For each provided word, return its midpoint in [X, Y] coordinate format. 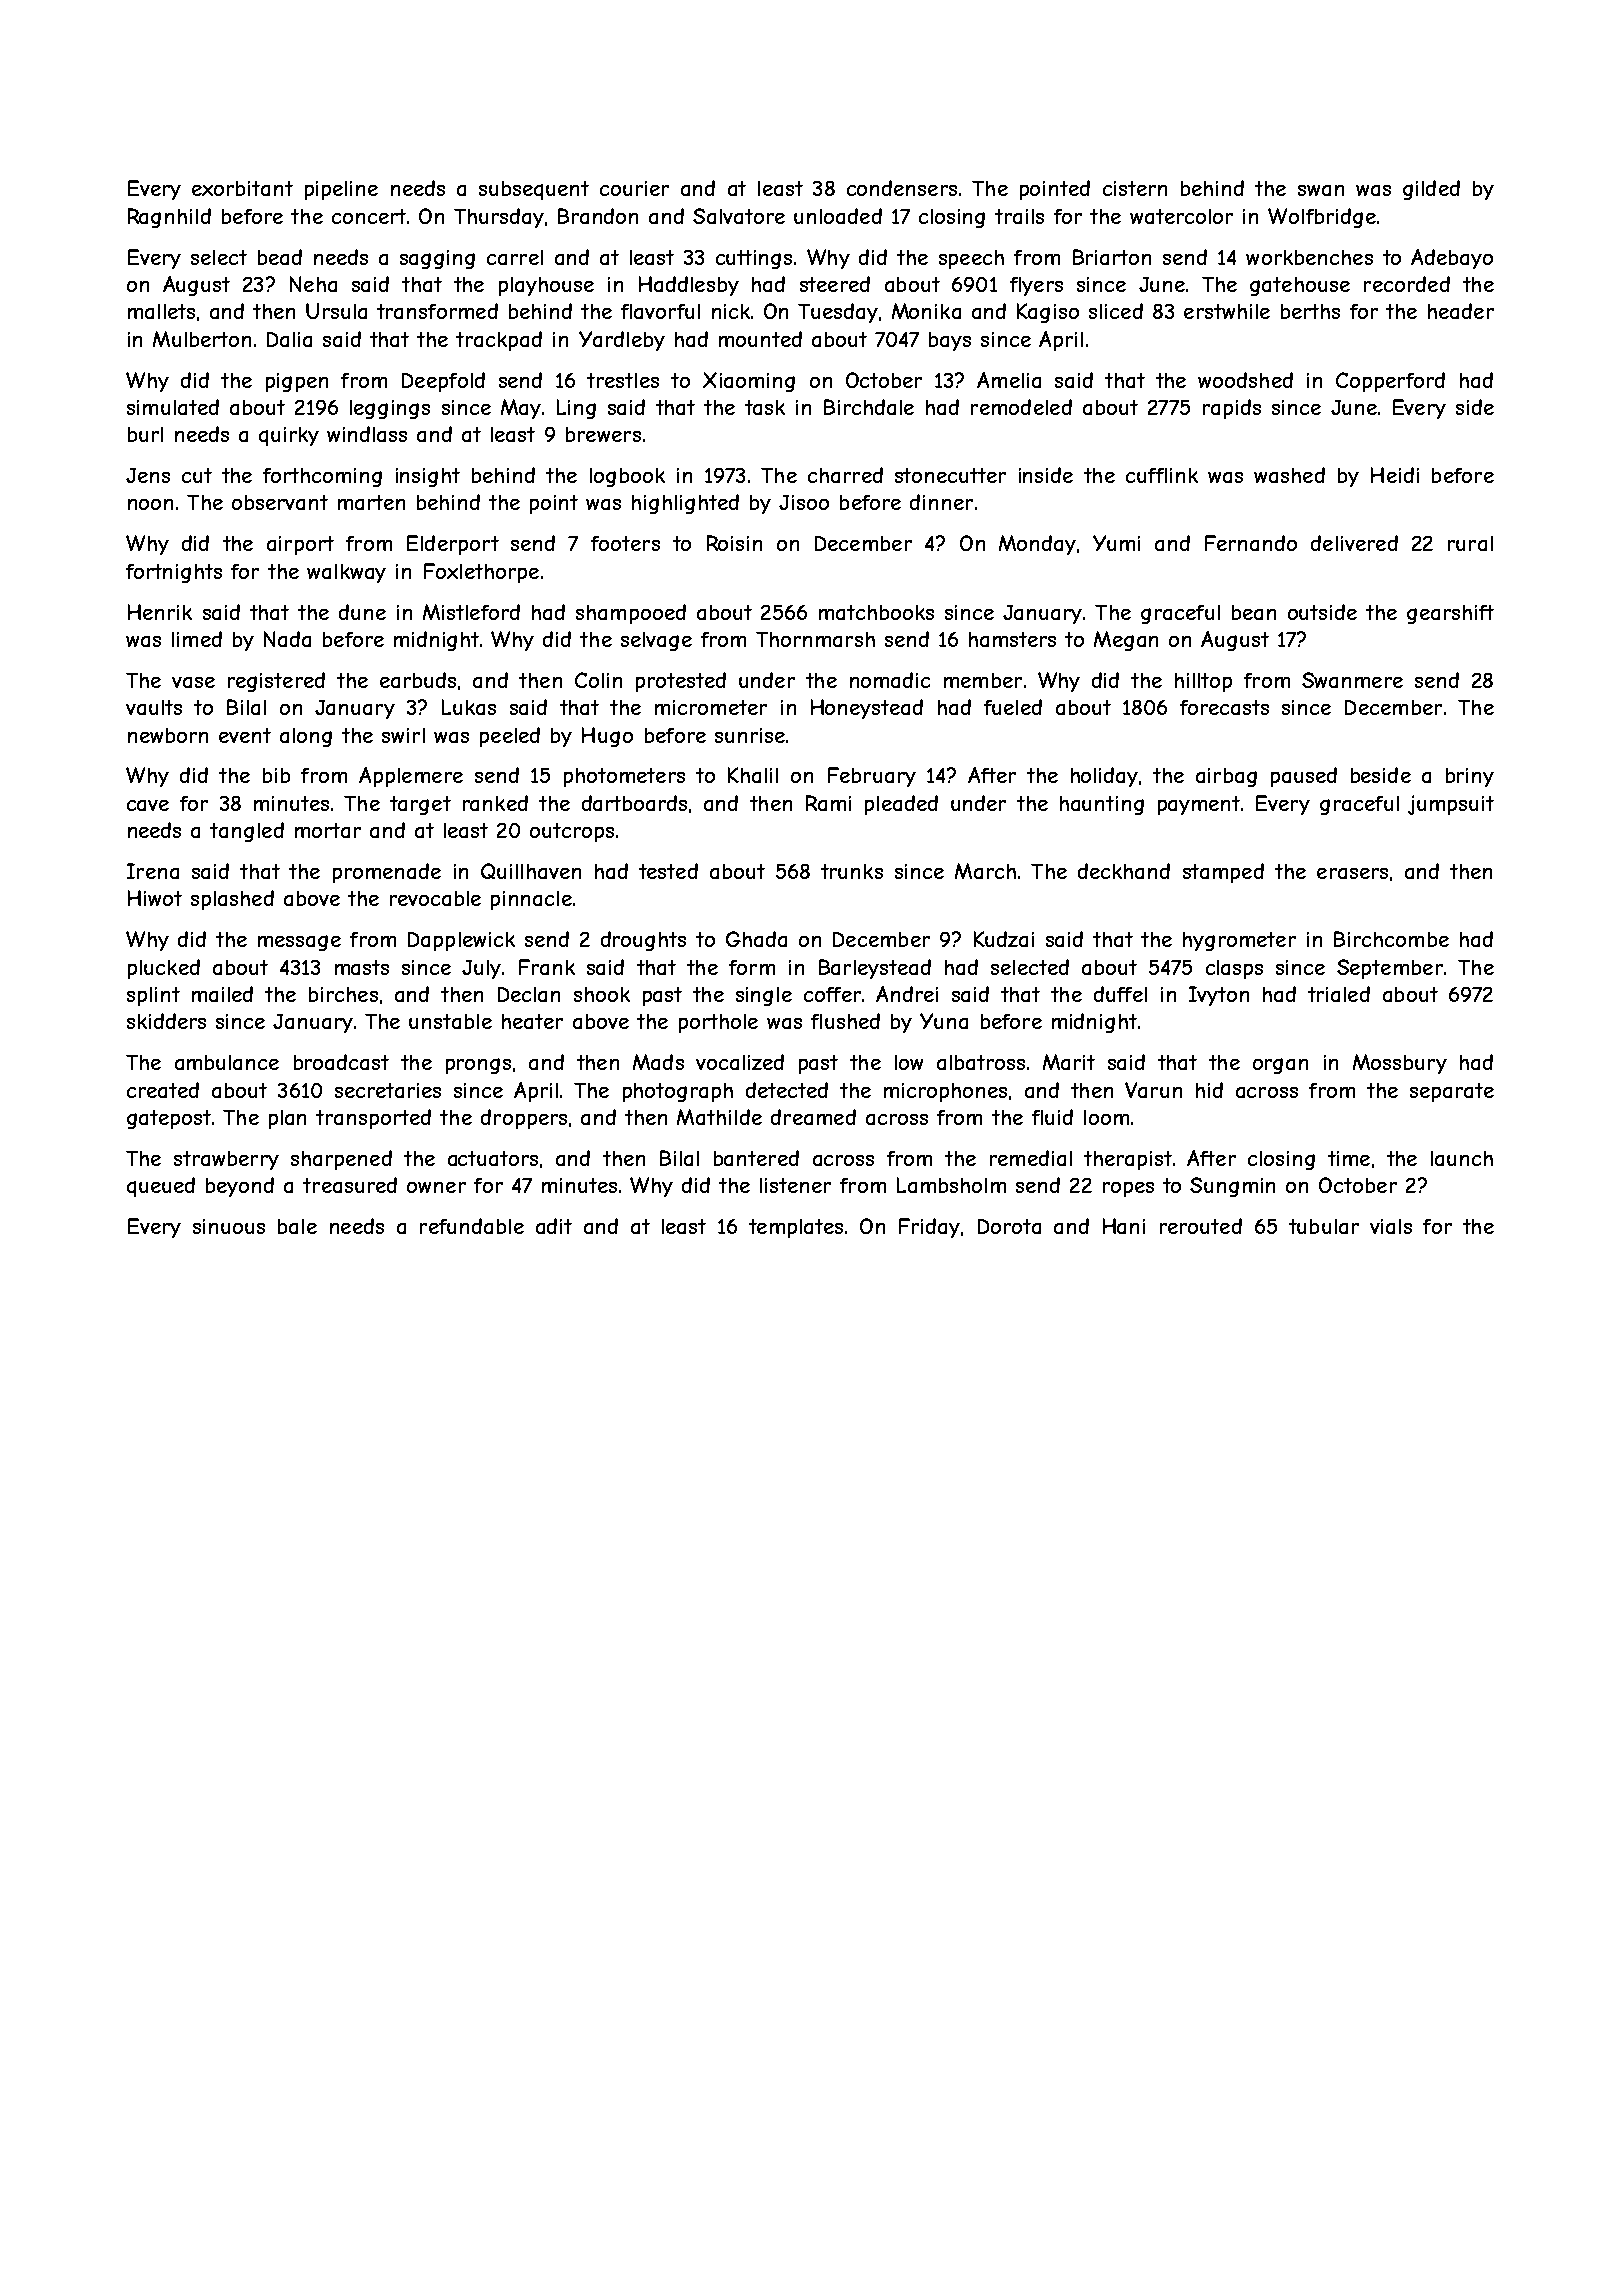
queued [161, 1187]
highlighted [685, 504]
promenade [387, 873]
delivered [1354, 543]
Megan [1126, 641]
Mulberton [202, 339]
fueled [1013, 707]
